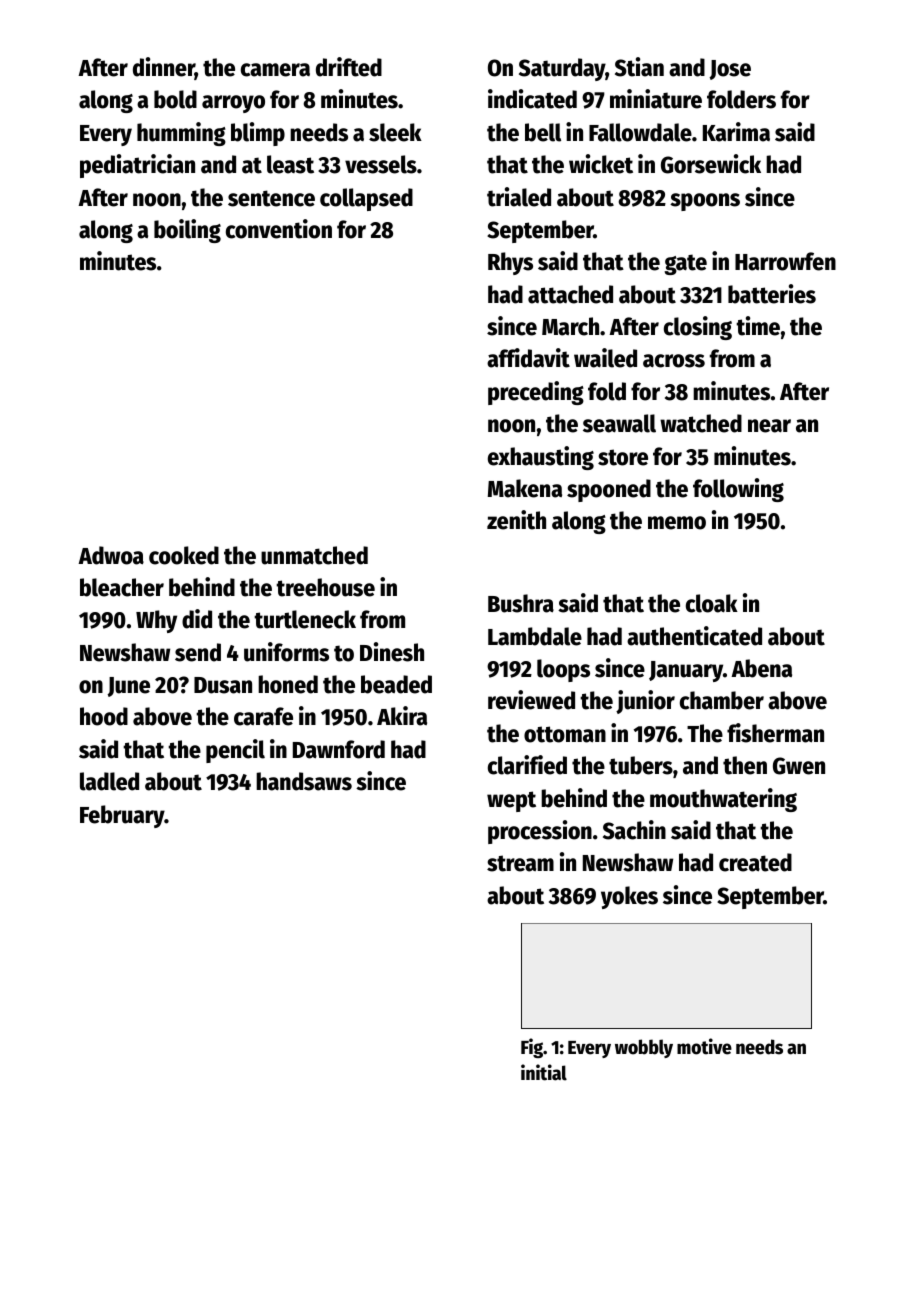 Image resolution: width=924 pixels, height=1311 pixels. What do you see at coordinates (544, 1072) in the screenshot?
I see `initial` at bounding box center [544, 1072].
